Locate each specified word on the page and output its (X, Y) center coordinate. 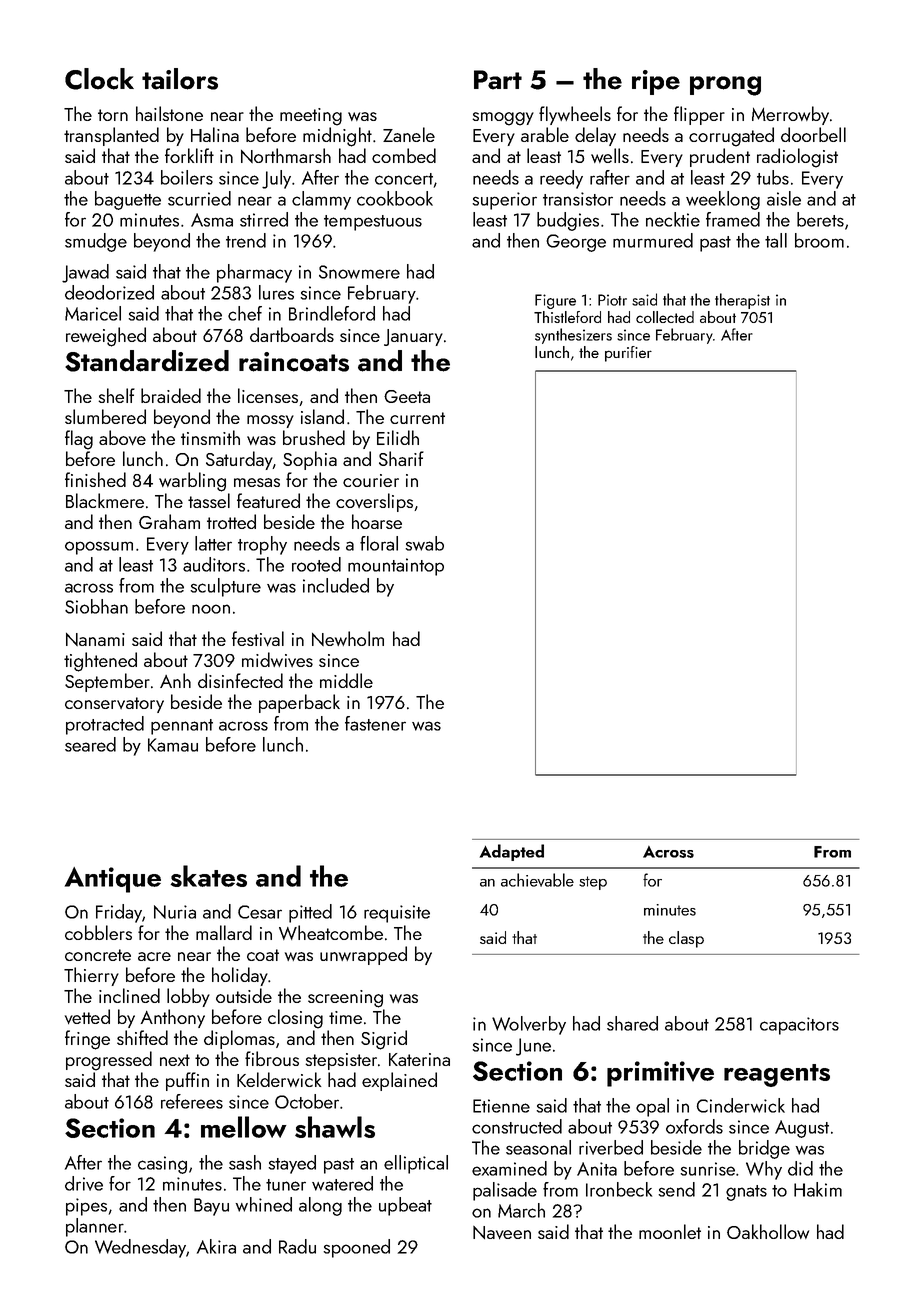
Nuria (175, 912)
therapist (742, 301)
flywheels (575, 115)
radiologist (797, 158)
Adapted (512, 852)
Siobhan (96, 606)
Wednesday (140, 1248)
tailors (180, 79)
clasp (686, 939)
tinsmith (210, 437)
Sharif (401, 458)
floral (379, 543)
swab (424, 543)
